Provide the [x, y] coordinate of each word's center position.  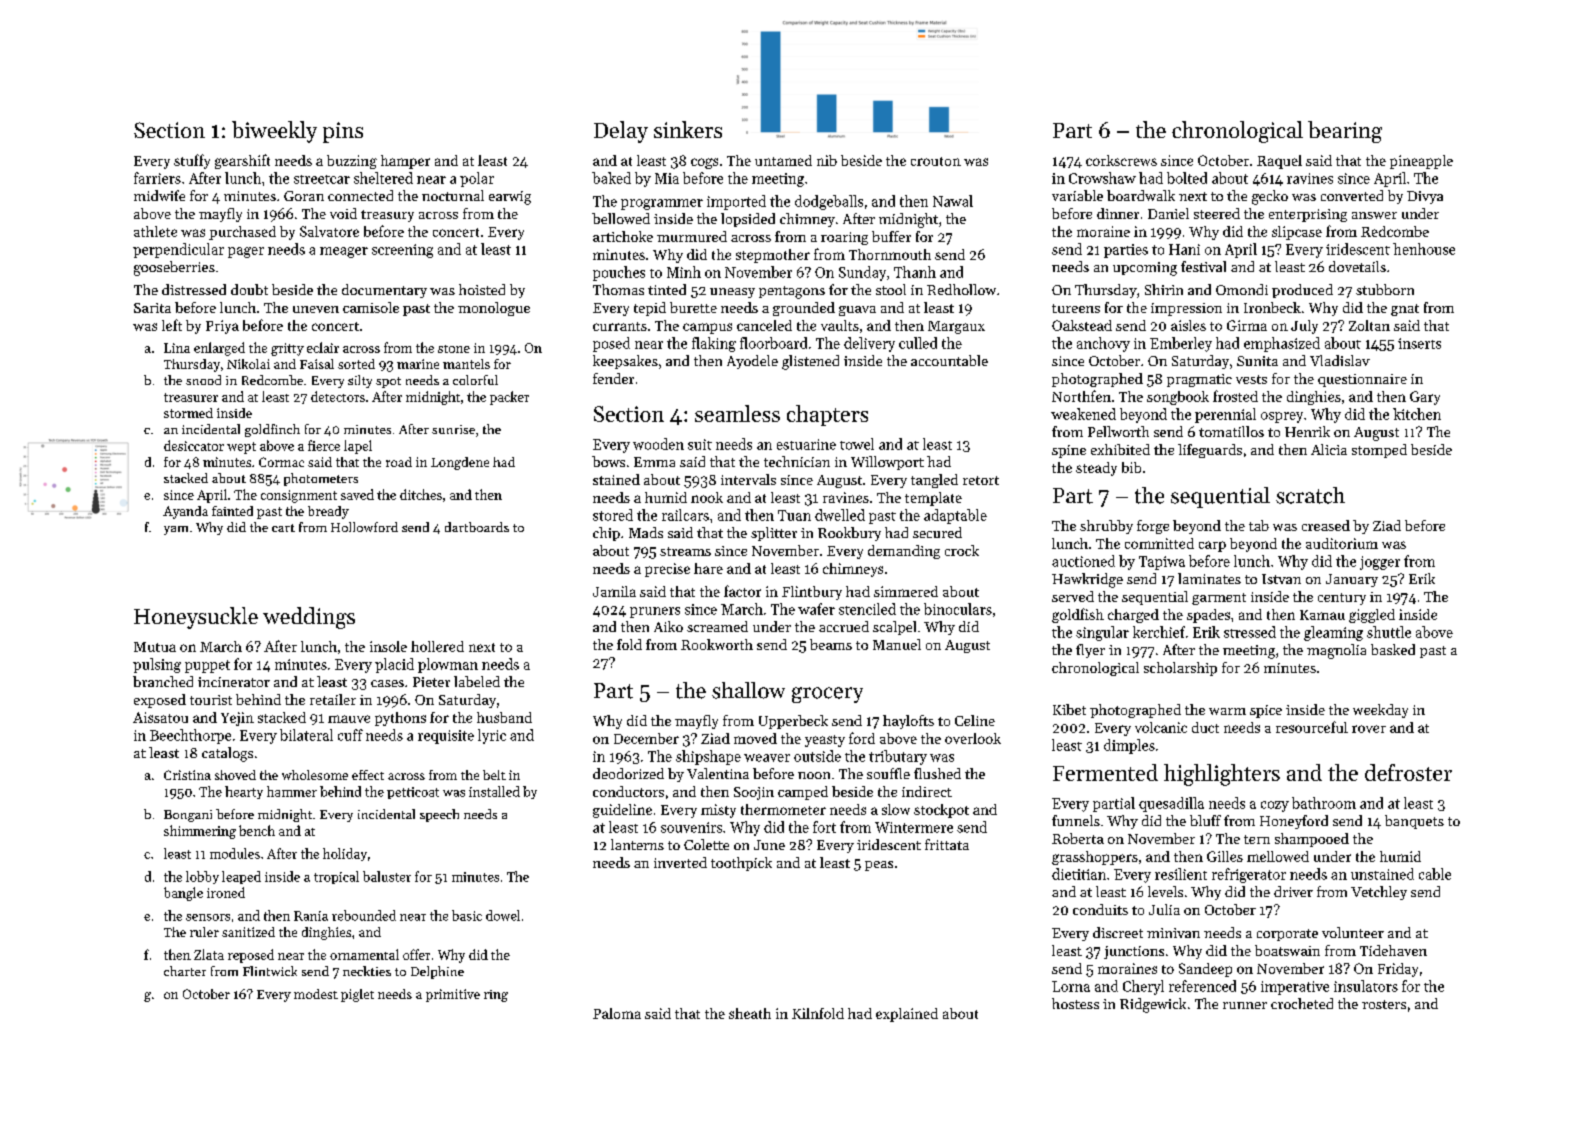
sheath [750, 1013]
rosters [1384, 1004]
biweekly [274, 132]
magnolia [1336, 651]
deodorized [628, 773]
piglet [357, 995]
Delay [621, 132]
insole [388, 646]
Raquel [1279, 162]
